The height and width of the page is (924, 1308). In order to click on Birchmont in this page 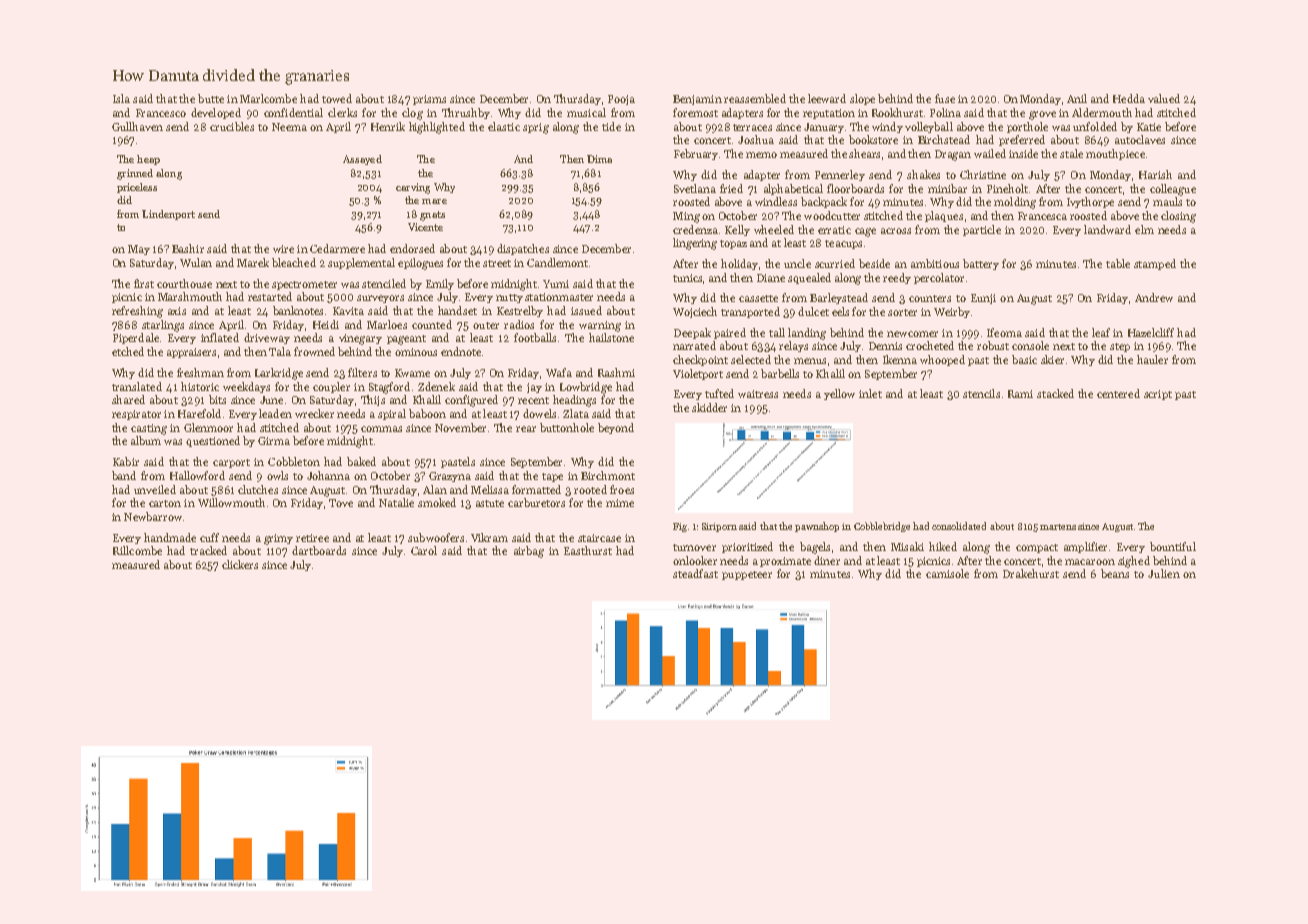, I will do `click(608, 475)`.
